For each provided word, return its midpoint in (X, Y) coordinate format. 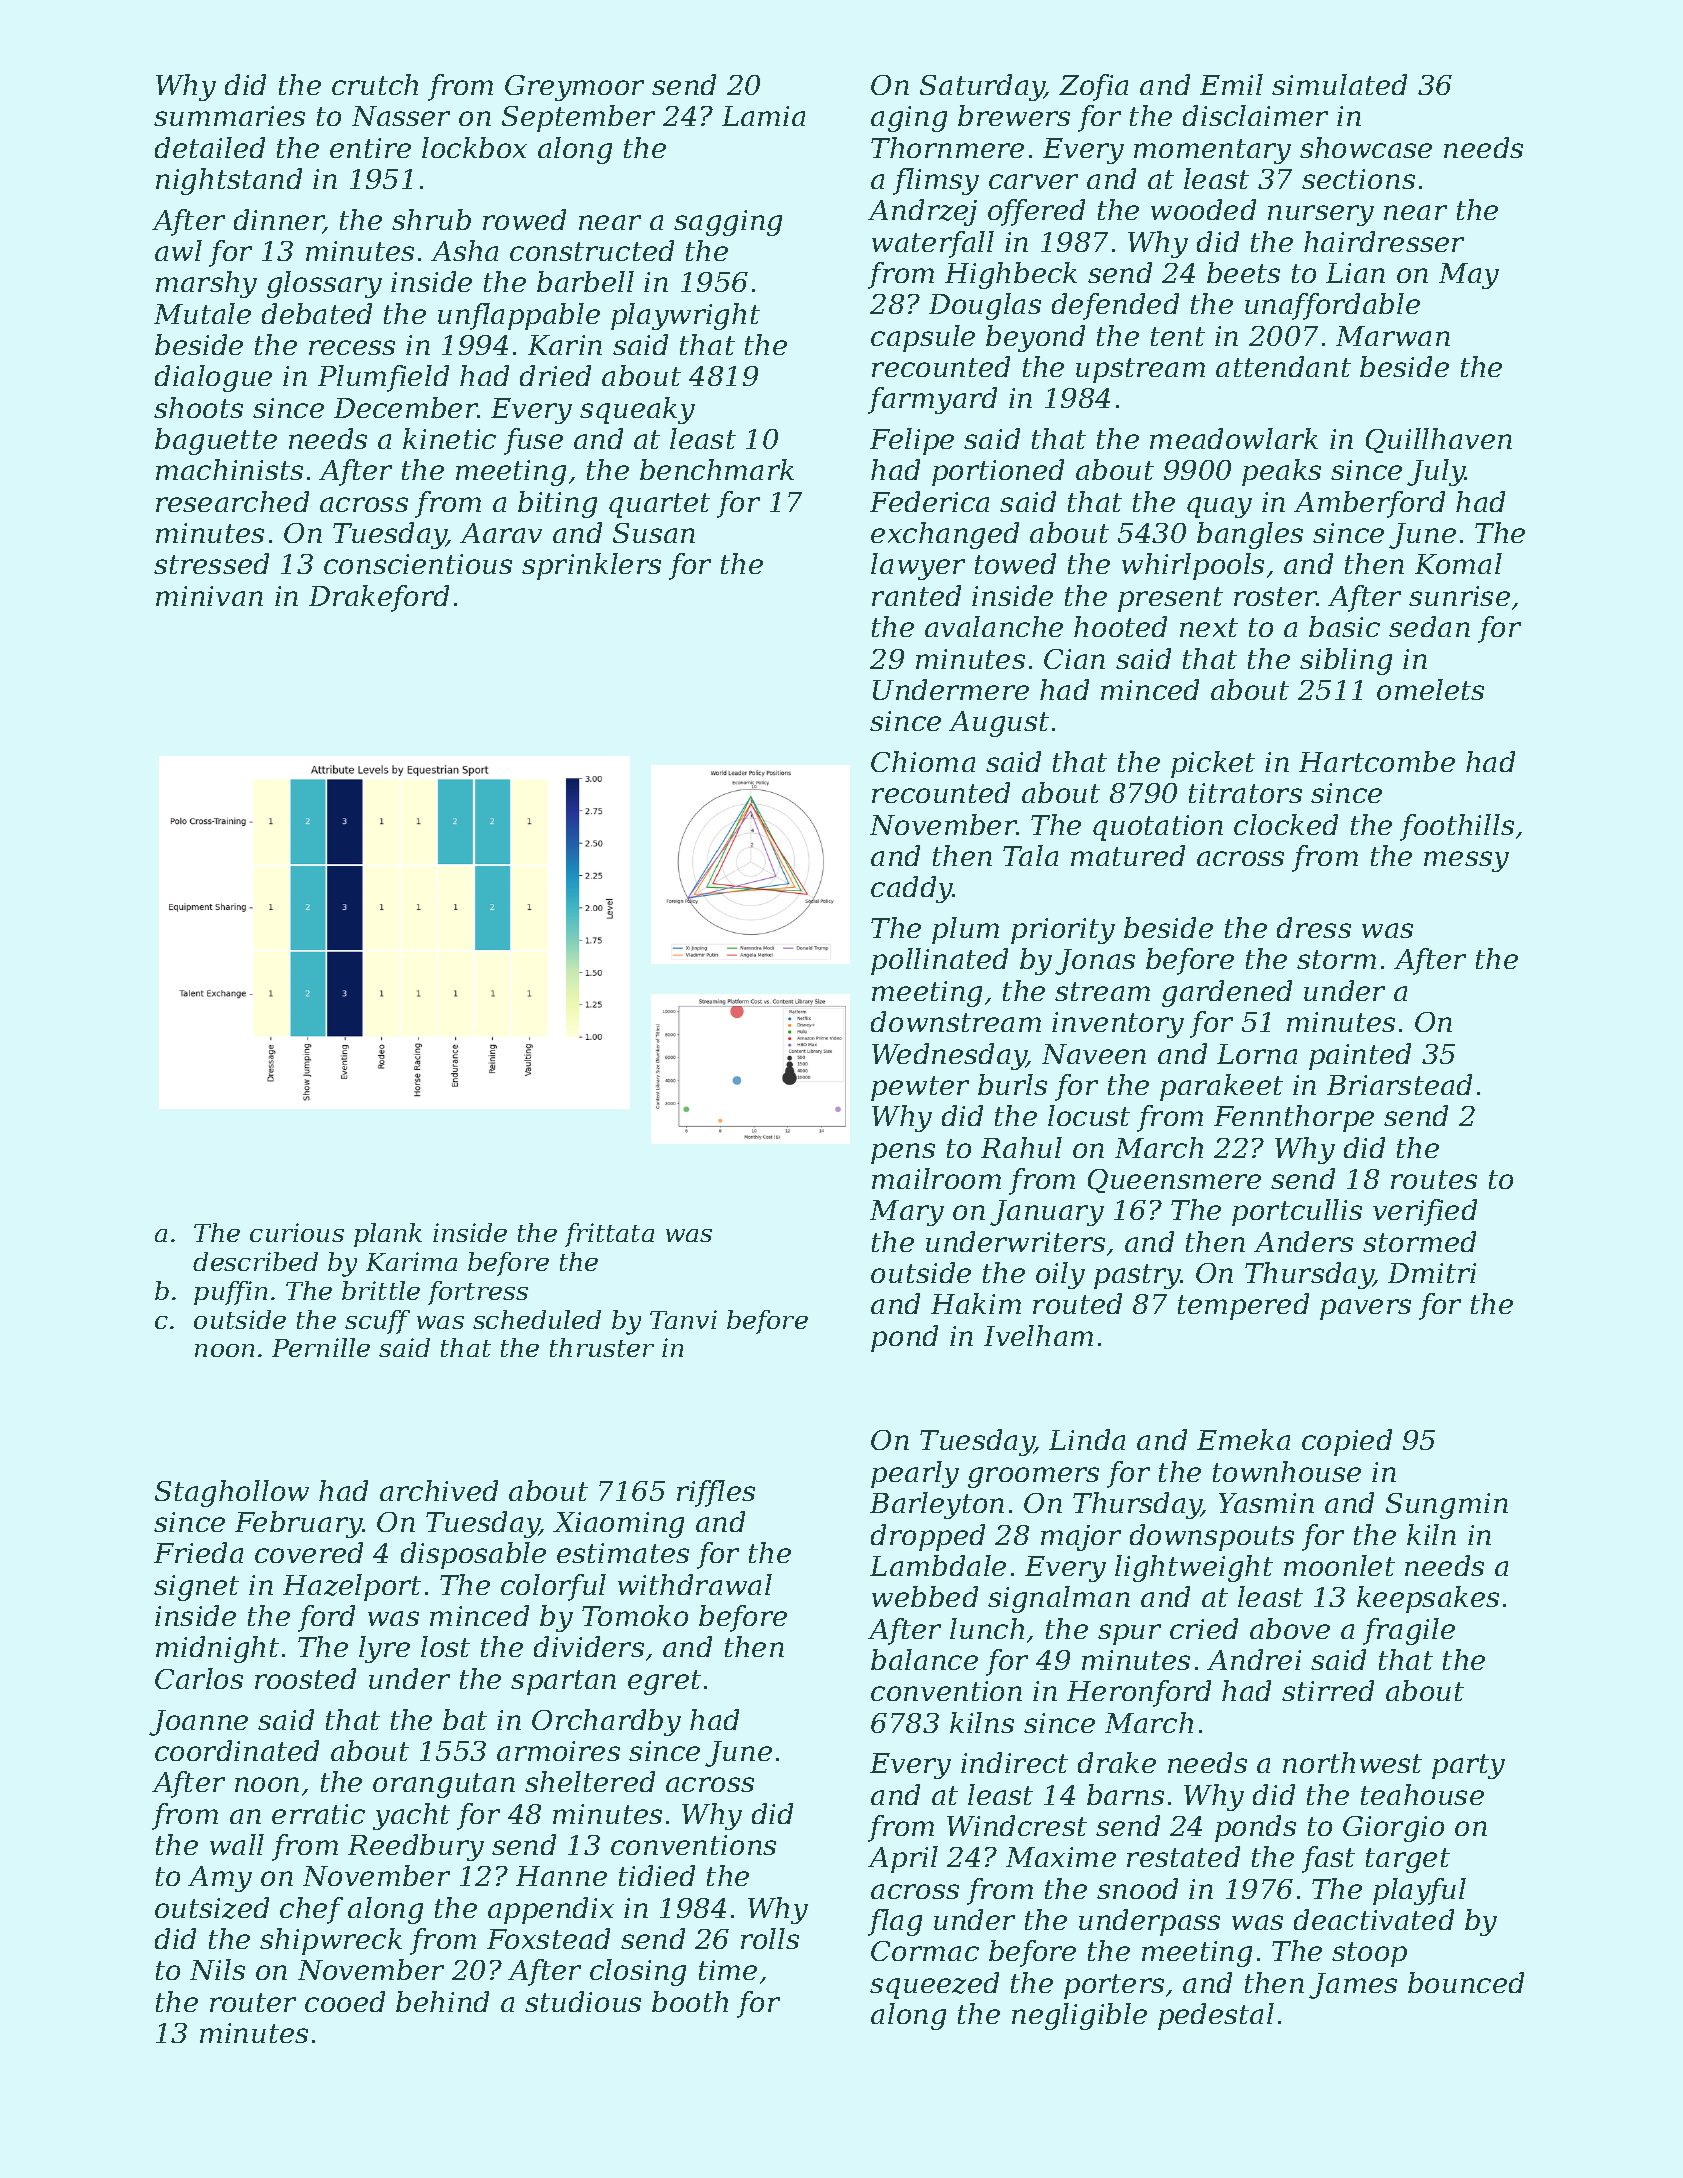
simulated (1339, 84)
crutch (375, 84)
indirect (1014, 1762)
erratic (318, 1814)
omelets (1430, 689)
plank (388, 1235)
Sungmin (1447, 1506)
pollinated (939, 961)
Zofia (1093, 87)
